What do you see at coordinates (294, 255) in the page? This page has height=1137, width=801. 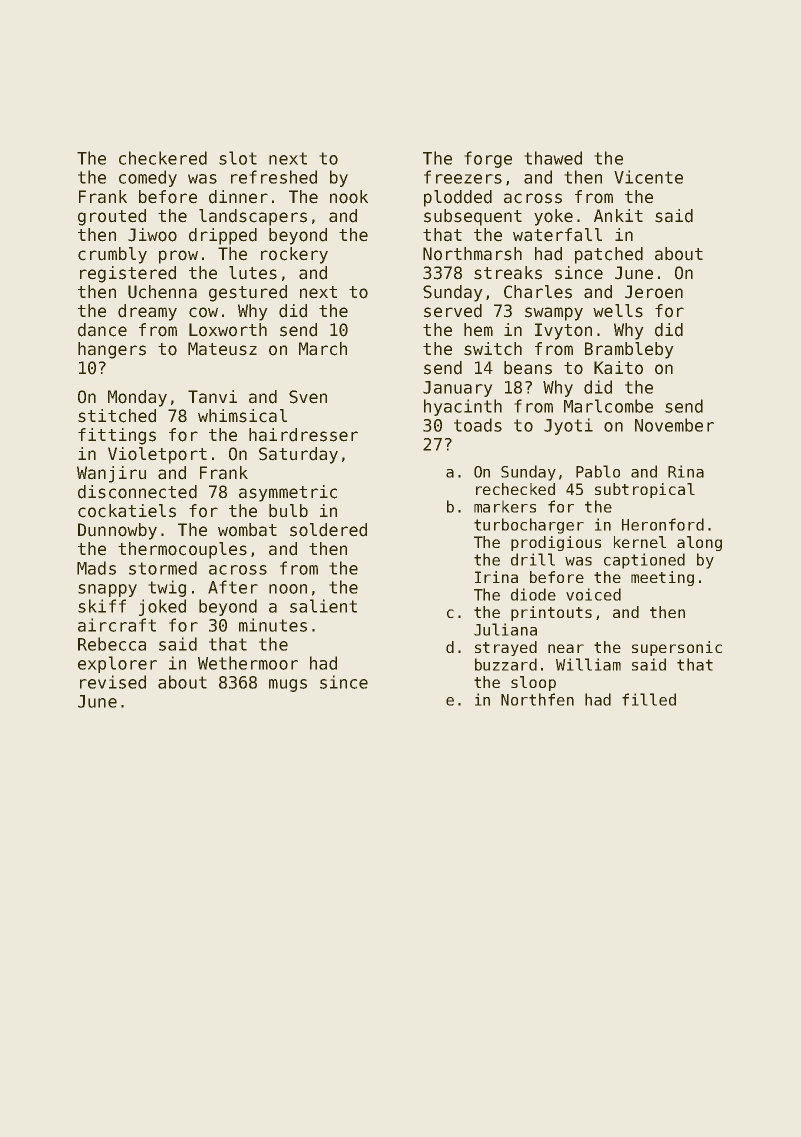 I see `rockery` at bounding box center [294, 255].
